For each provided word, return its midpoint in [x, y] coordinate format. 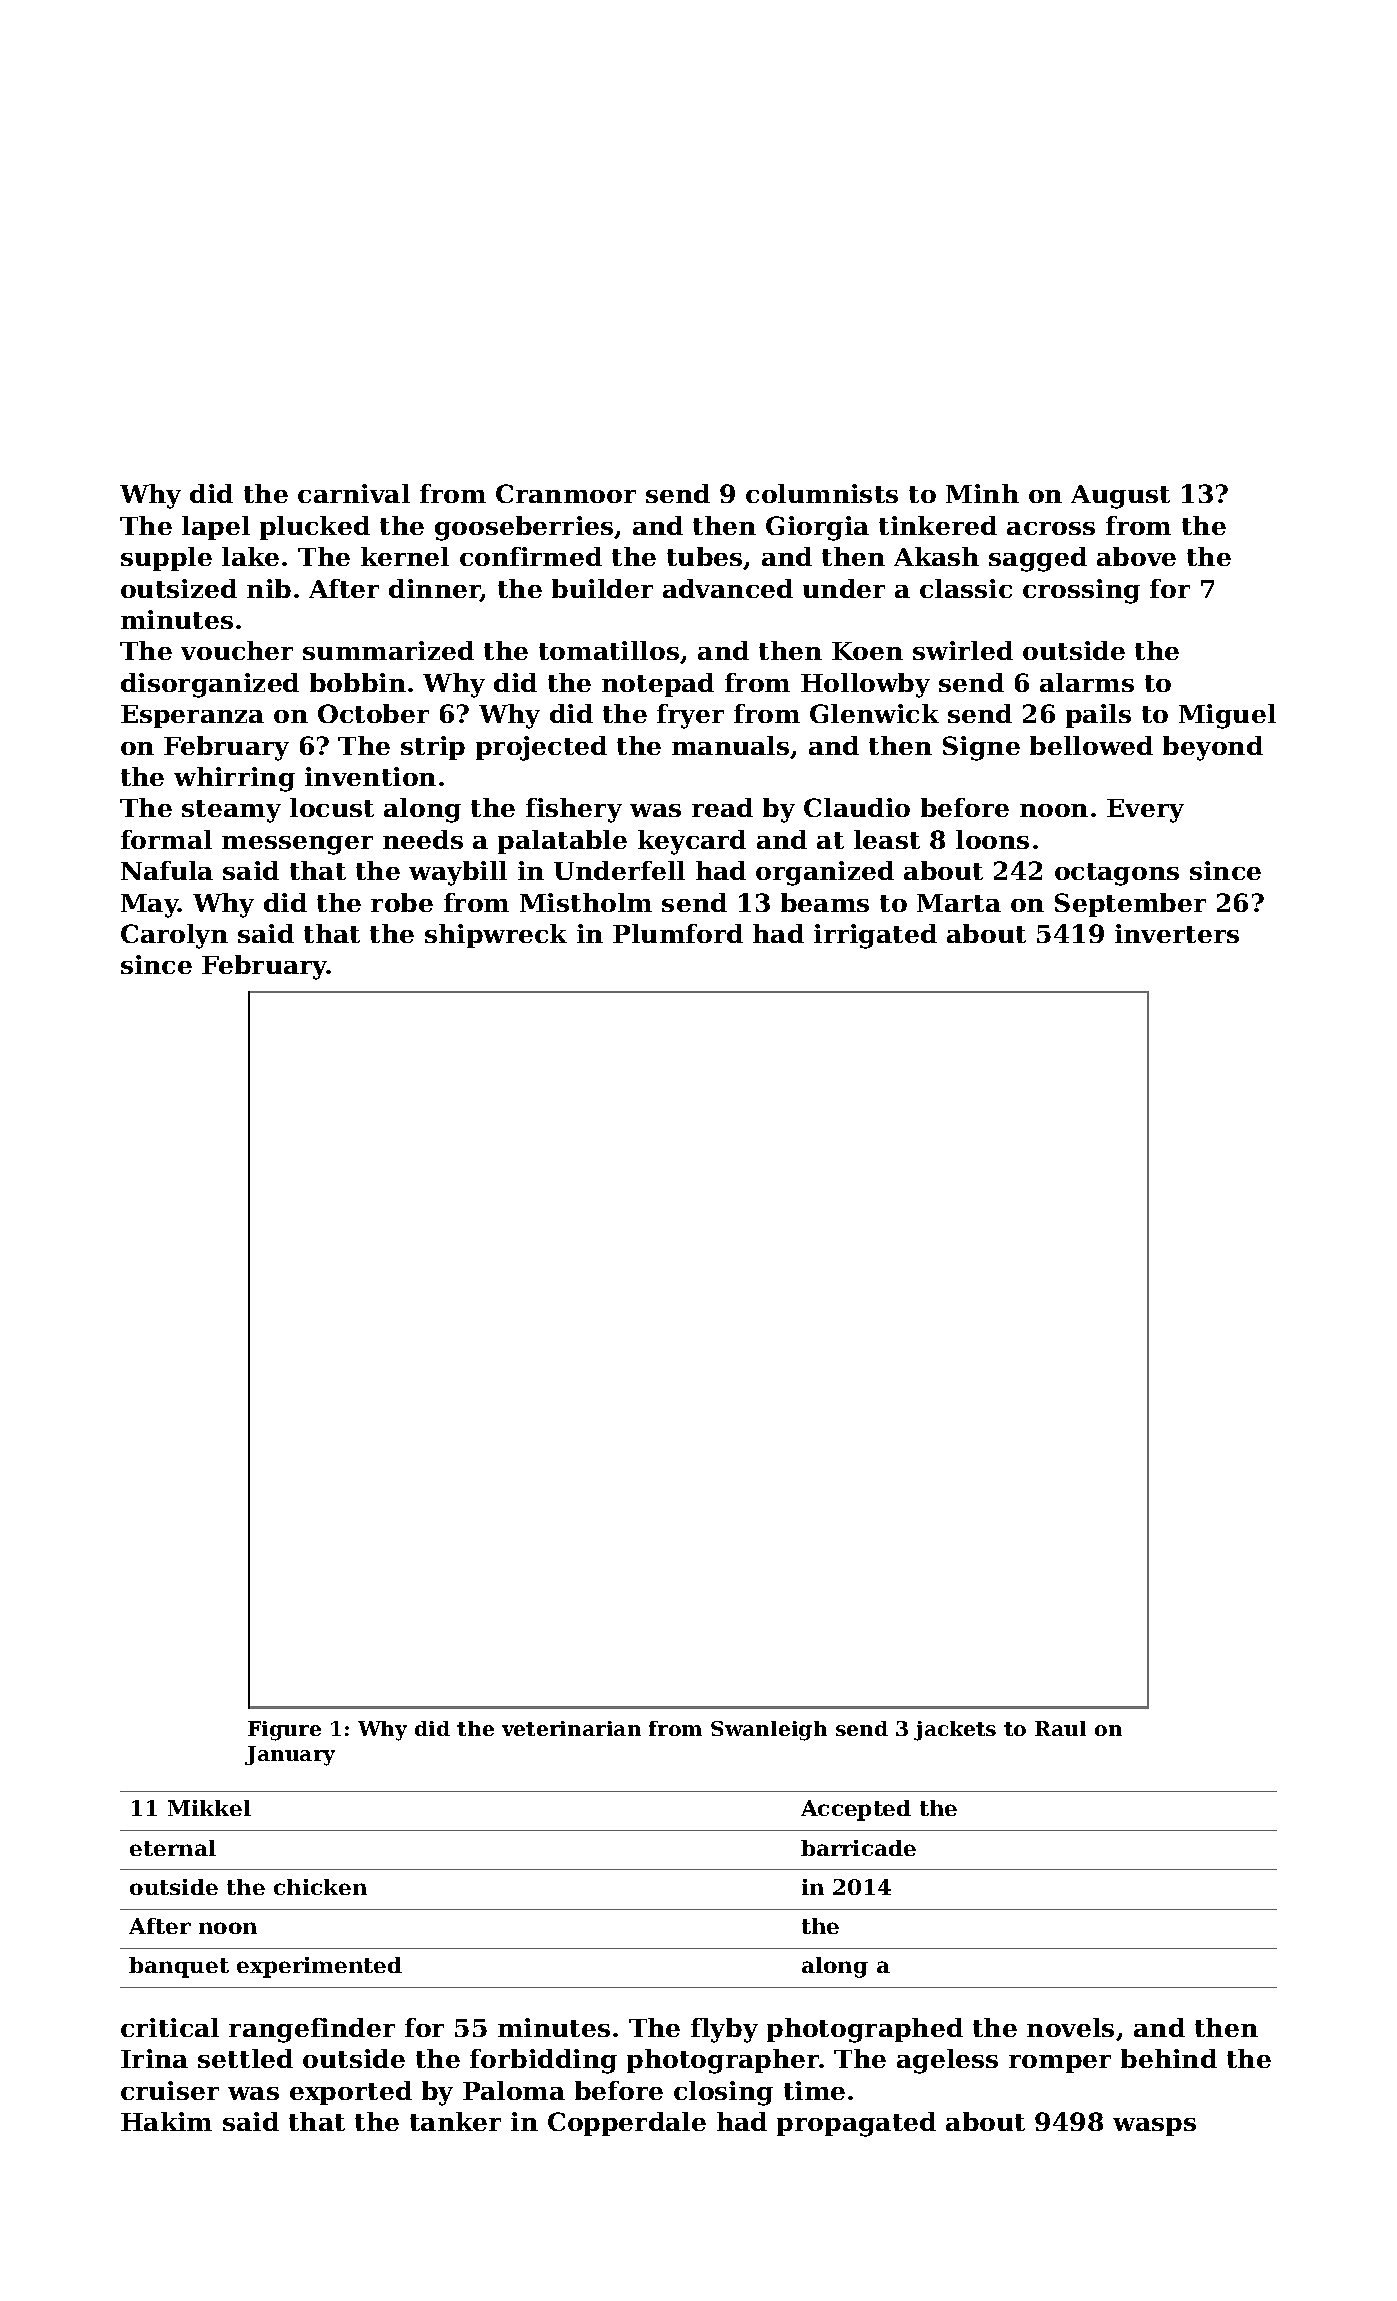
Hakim [166, 2121]
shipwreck [496, 936]
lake [250, 556]
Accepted [856, 1810]
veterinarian [571, 1728]
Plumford [678, 933]
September [1130, 905]
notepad [658, 685]
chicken [320, 1887]
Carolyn [174, 936]
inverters [1177, 933]
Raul [1060, 1728]
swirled [963, 650]
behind [1169, 2058]
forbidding [543, 2061]
